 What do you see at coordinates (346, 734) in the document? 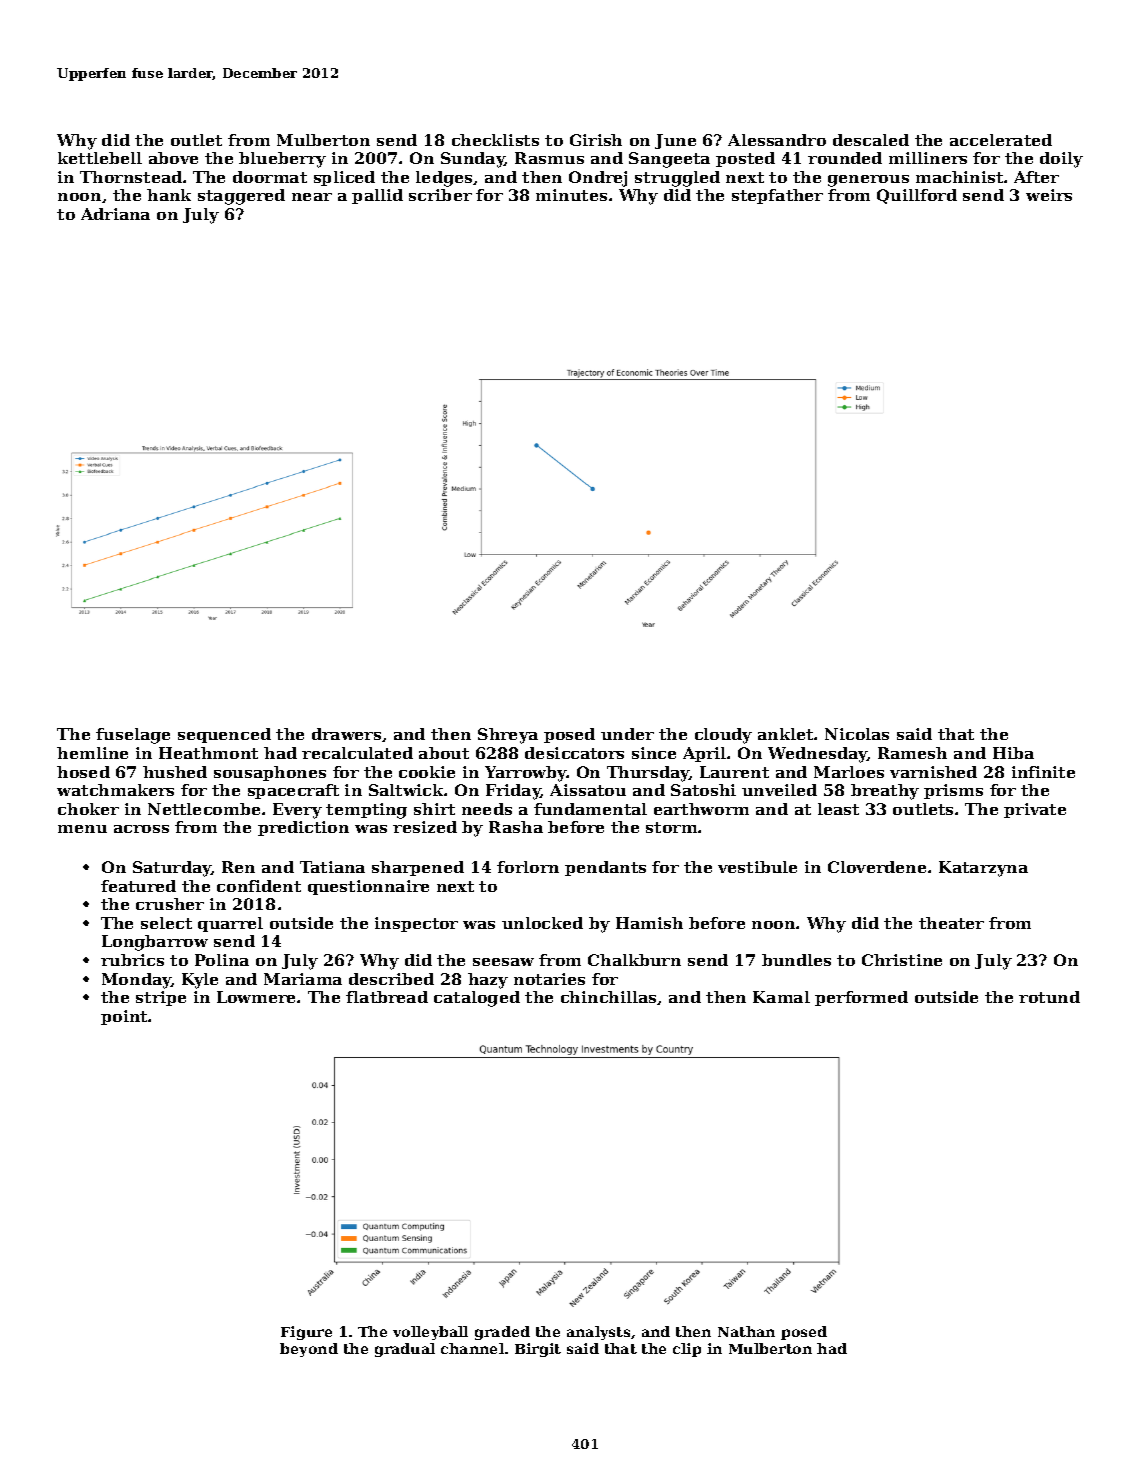
I see `drawers` at bounding box center [346, 734].
